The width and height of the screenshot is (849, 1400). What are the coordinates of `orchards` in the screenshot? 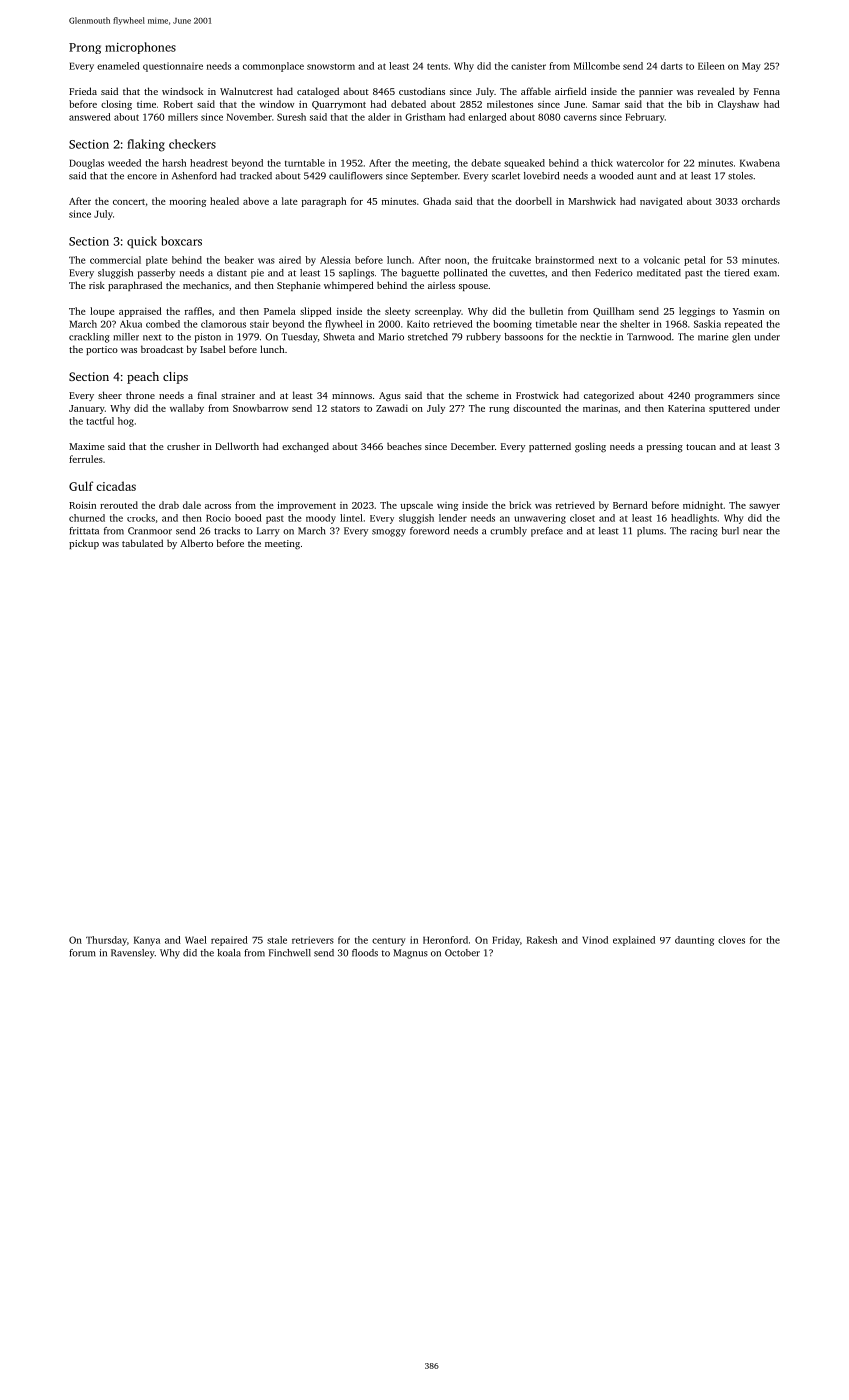 It's located at (761, 201).
